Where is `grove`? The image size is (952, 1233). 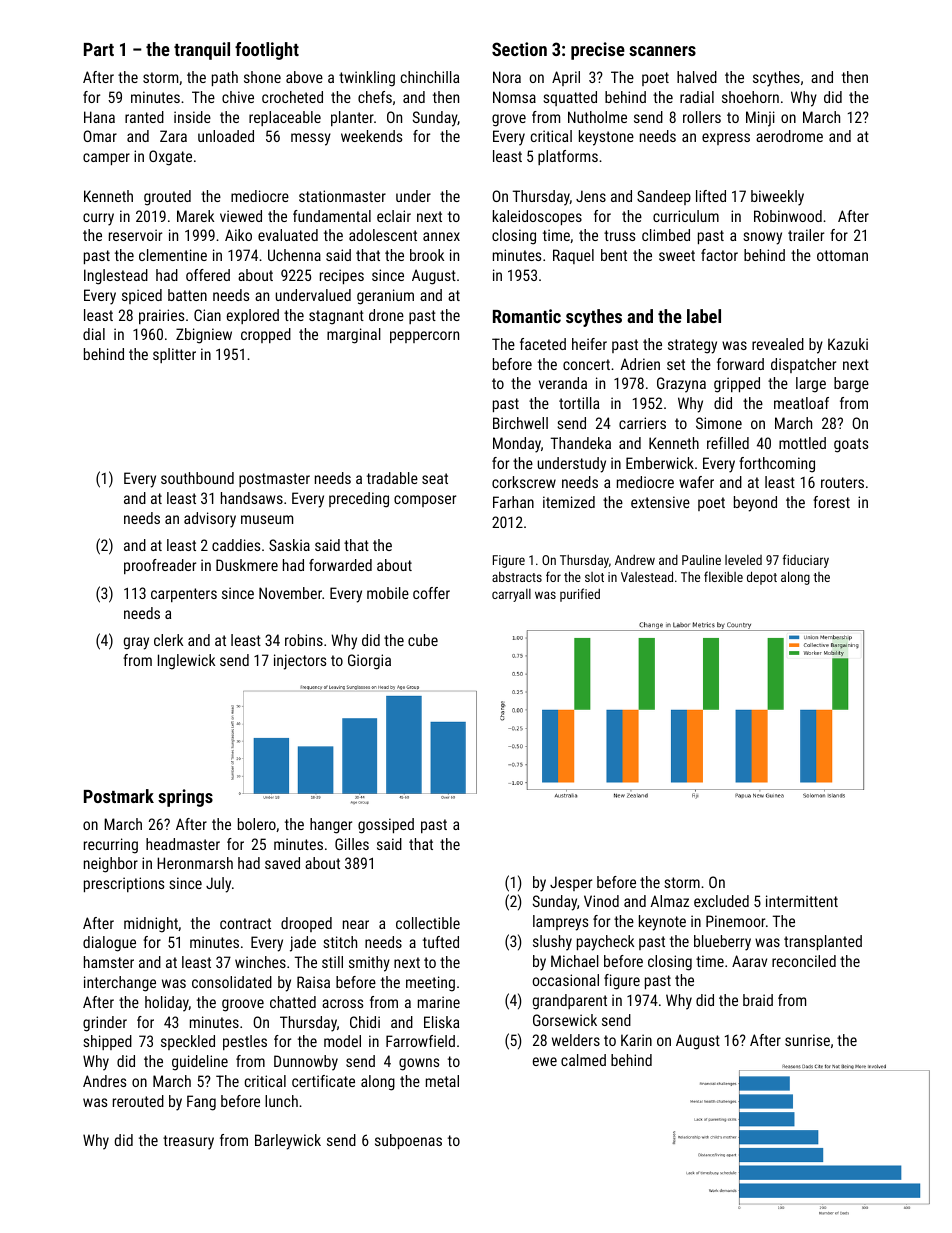 grove is located at coordinates (509, 120).
